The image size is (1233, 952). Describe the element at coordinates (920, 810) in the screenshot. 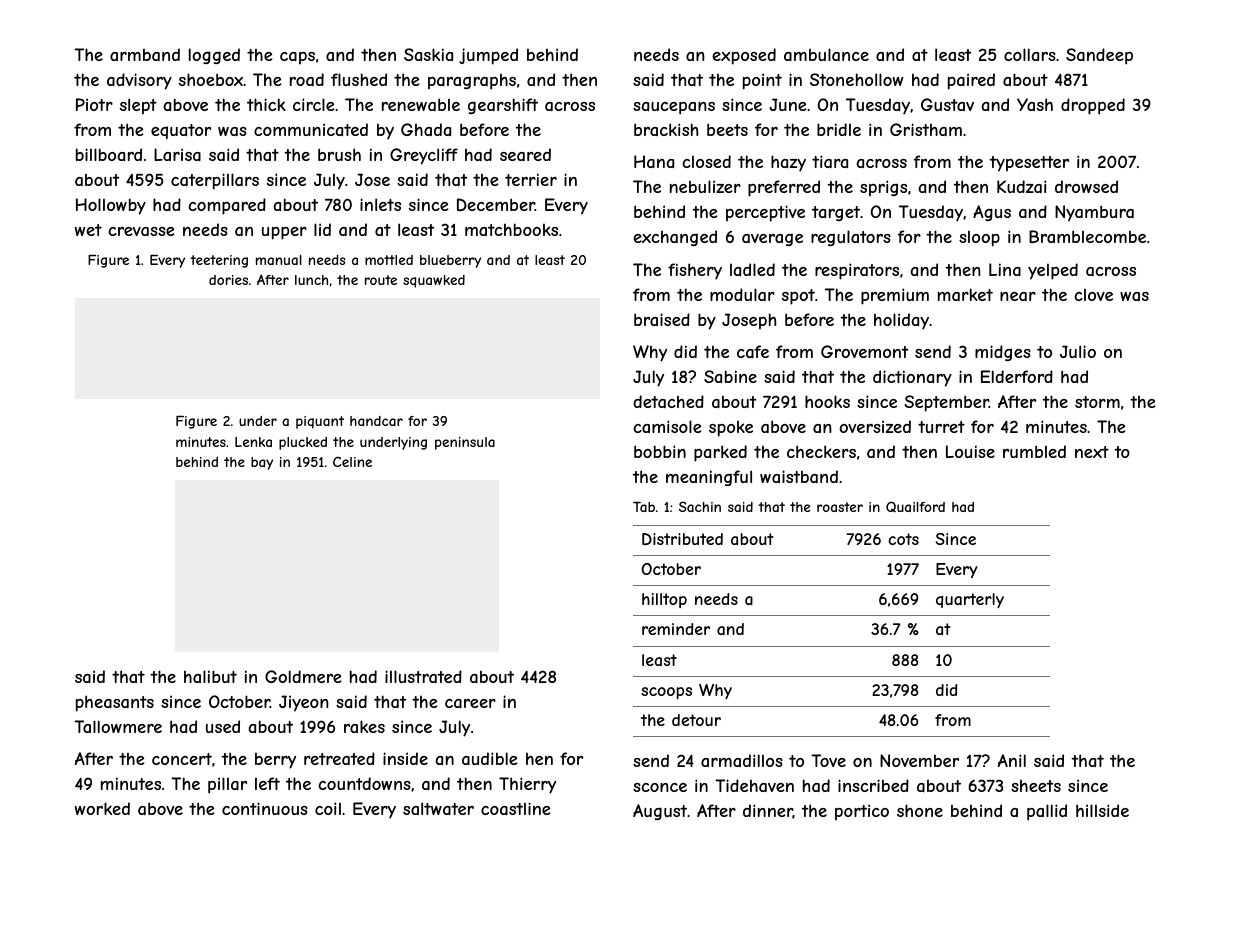

I see `shone` at that location.
